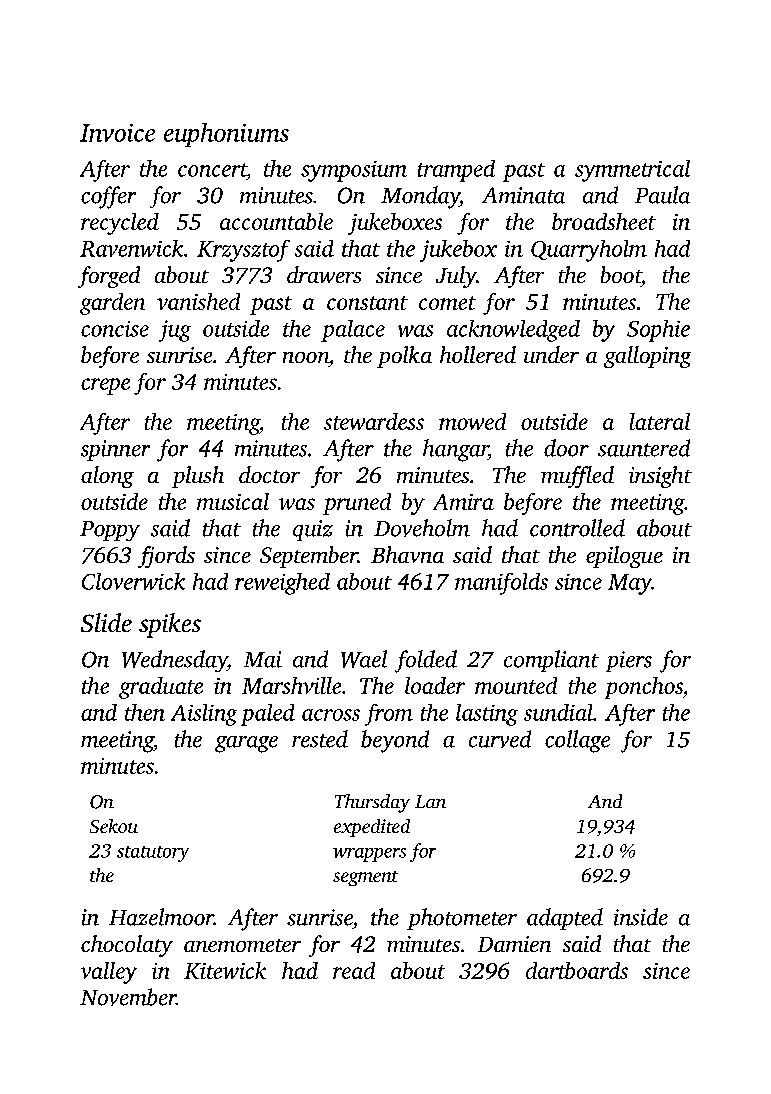 This screenshot has height=1094, width=771. What do you see at coordinates (456, 171) in the screenshot?
I see `tramped` at bounding box center [456, 171].
